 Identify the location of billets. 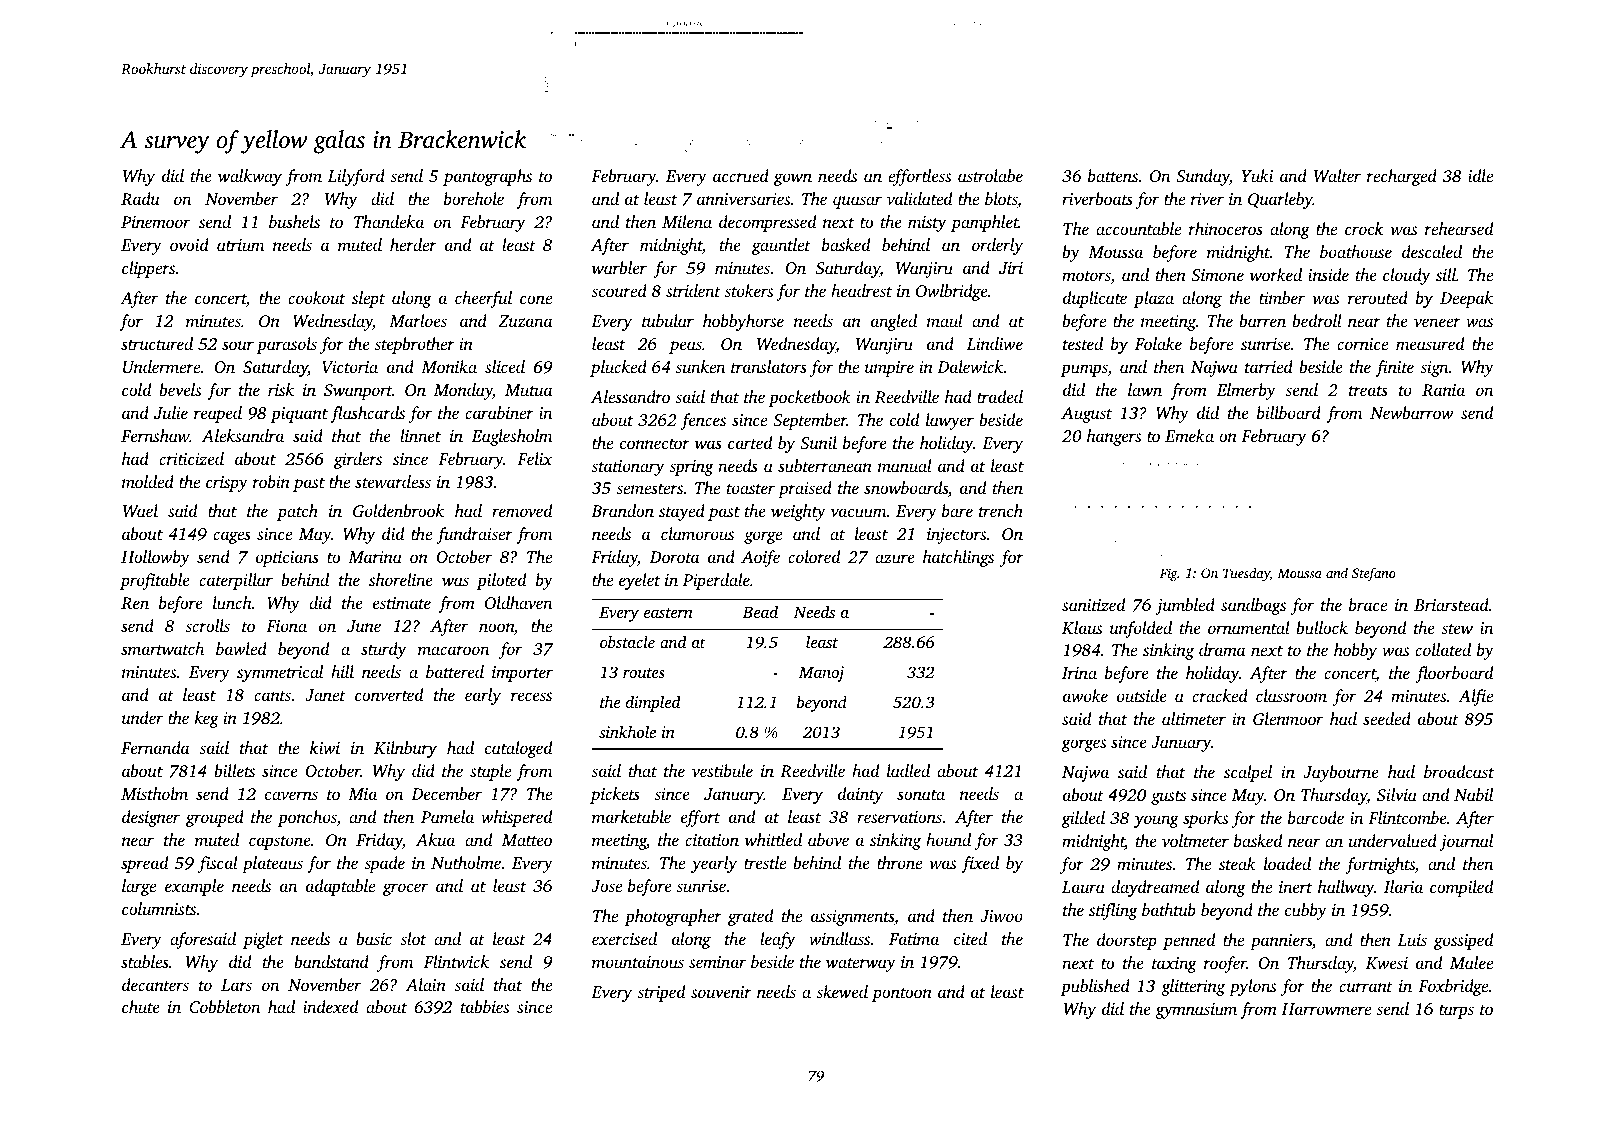
(234, 770).
